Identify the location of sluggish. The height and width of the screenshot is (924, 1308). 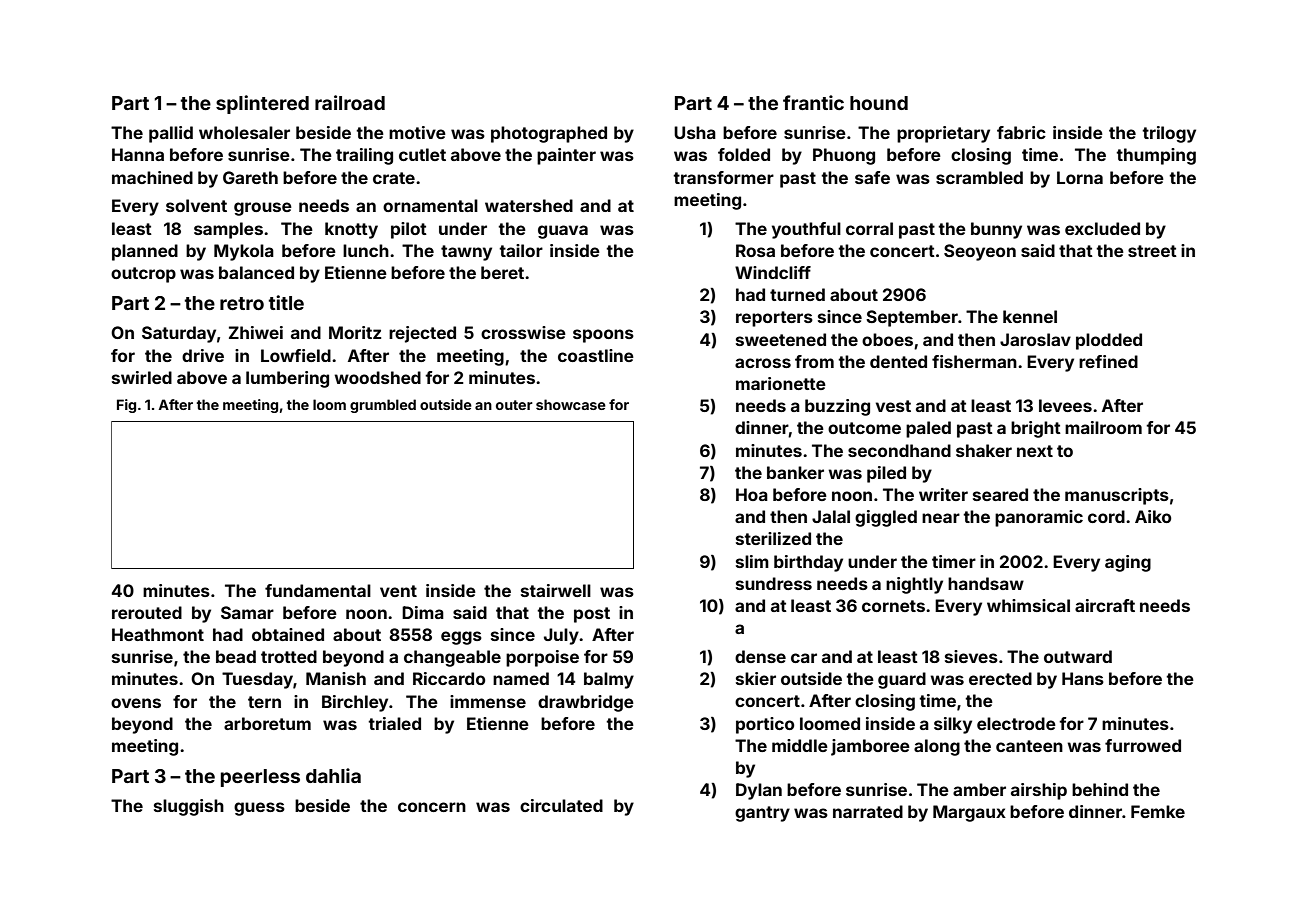
(189, 807).
